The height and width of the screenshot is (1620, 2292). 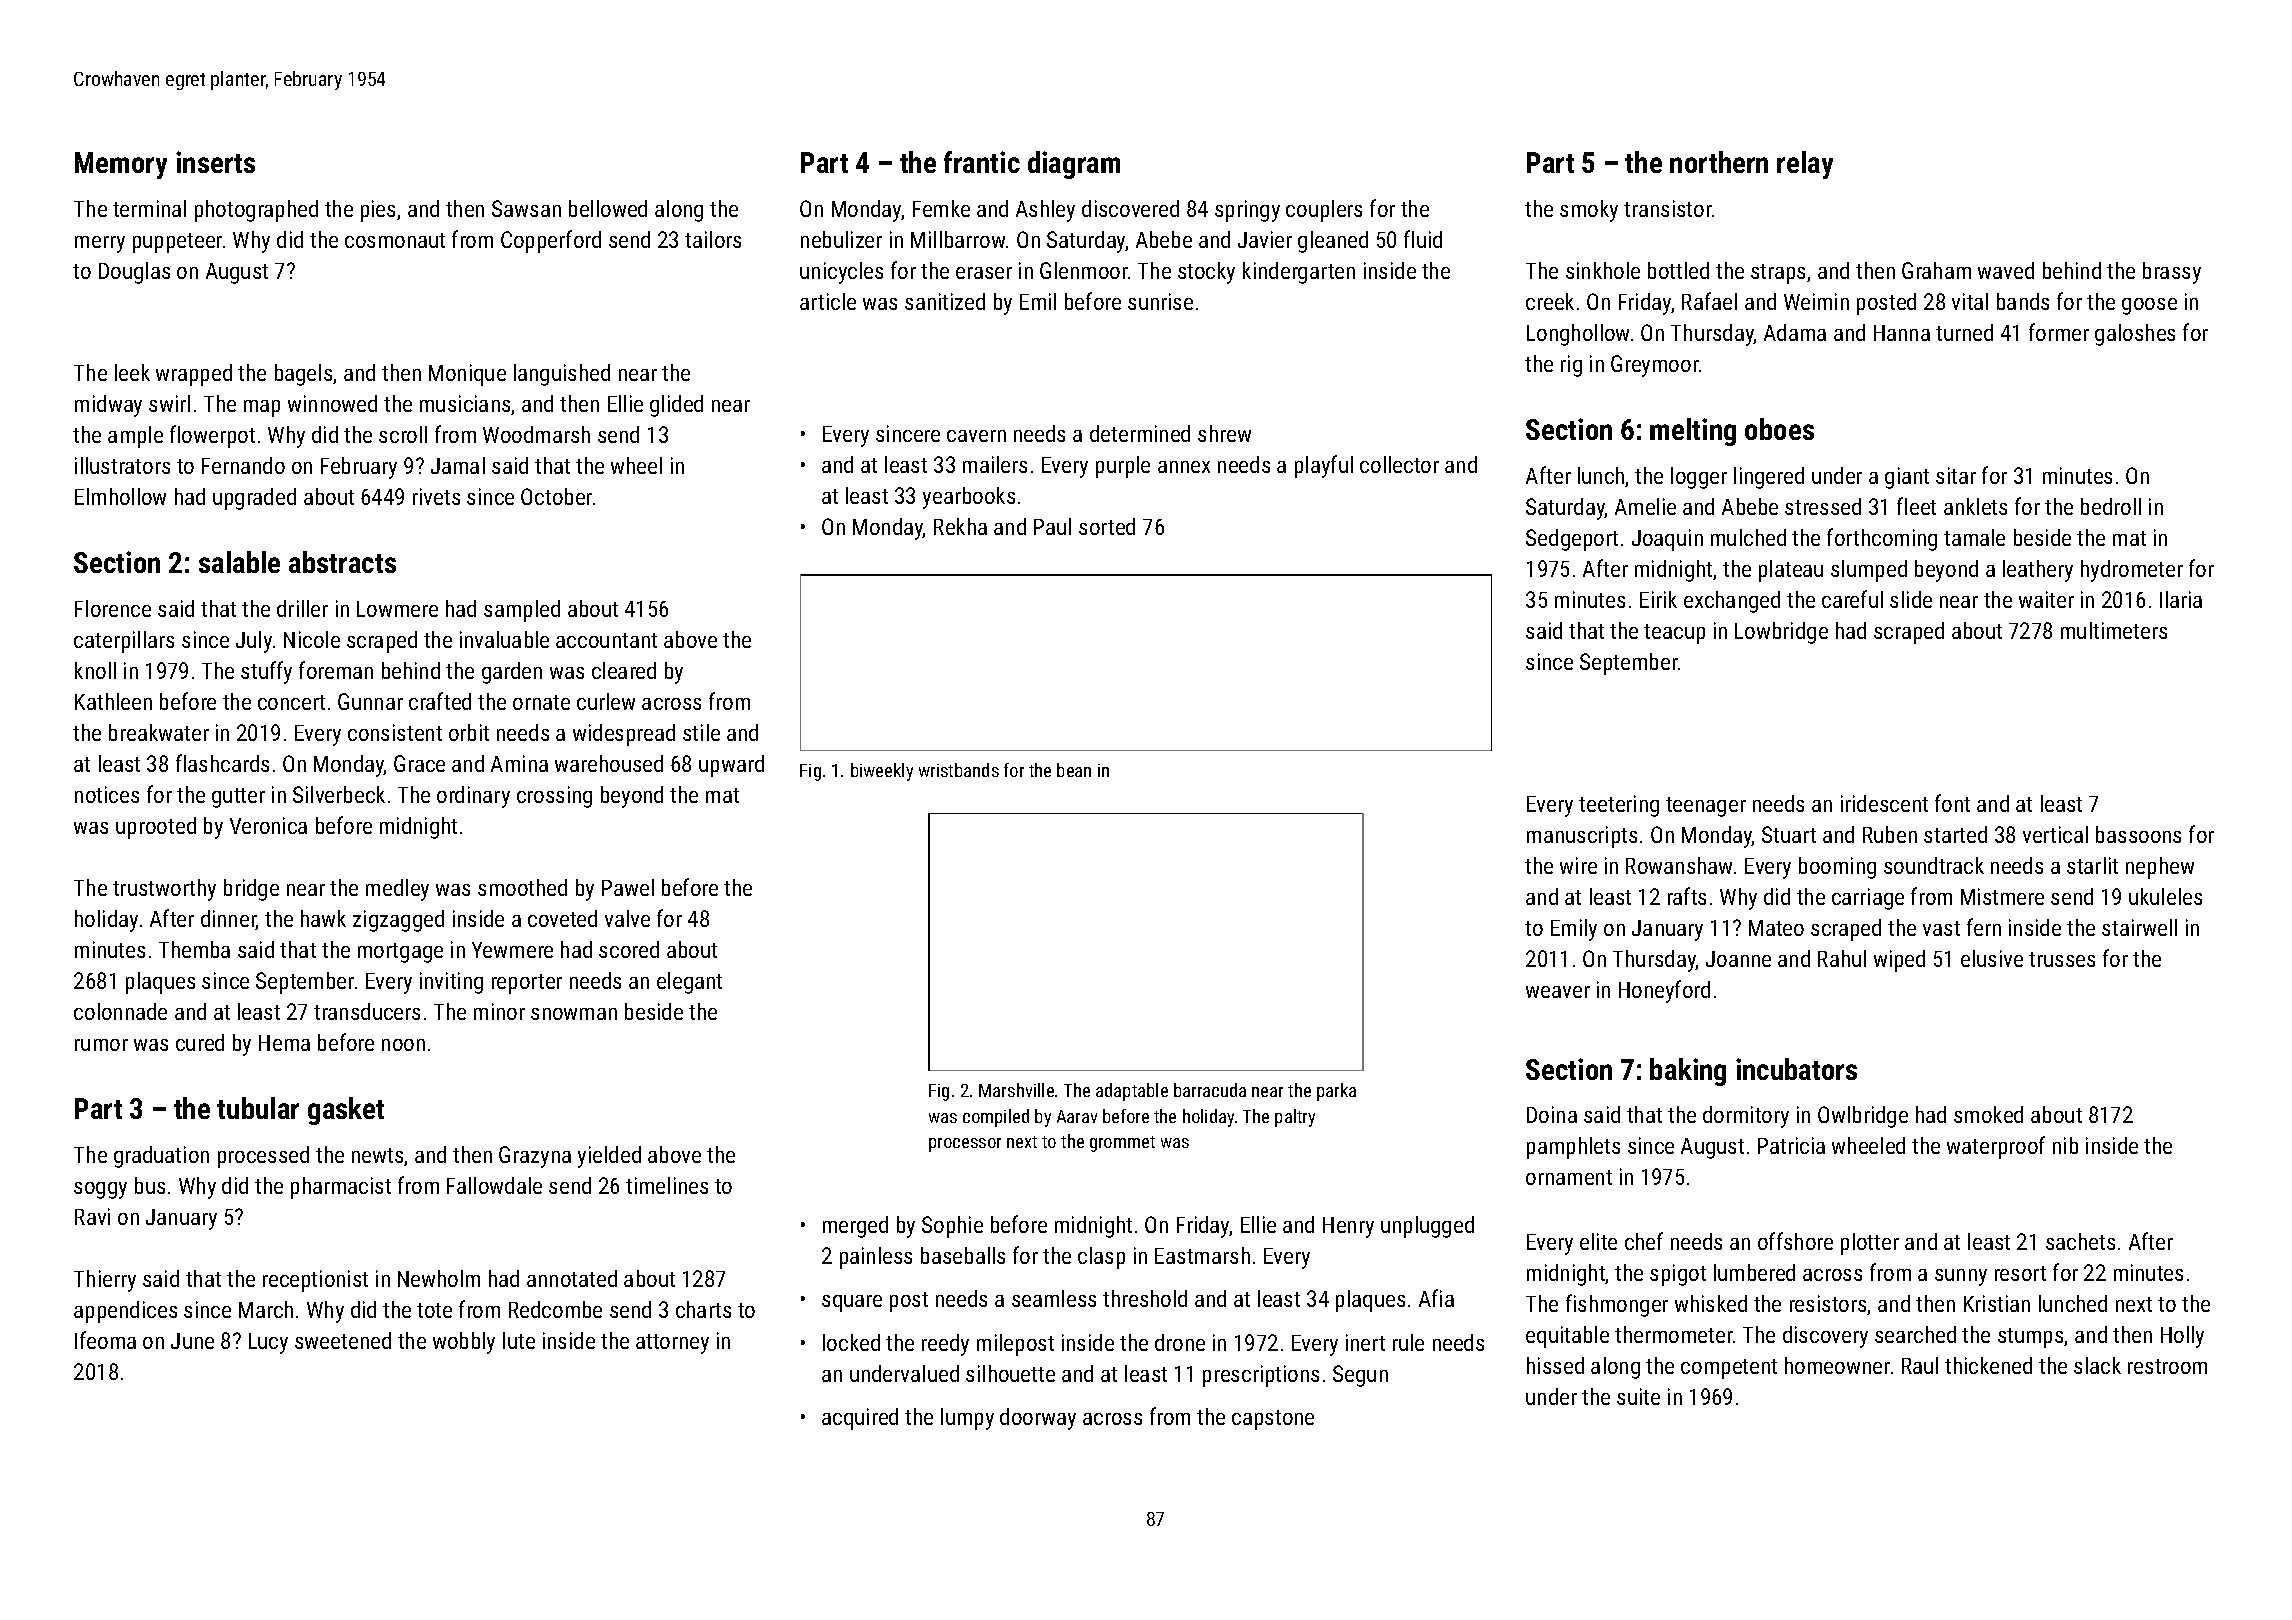 I want to click on parka, so click(x=1336, y=1092).
